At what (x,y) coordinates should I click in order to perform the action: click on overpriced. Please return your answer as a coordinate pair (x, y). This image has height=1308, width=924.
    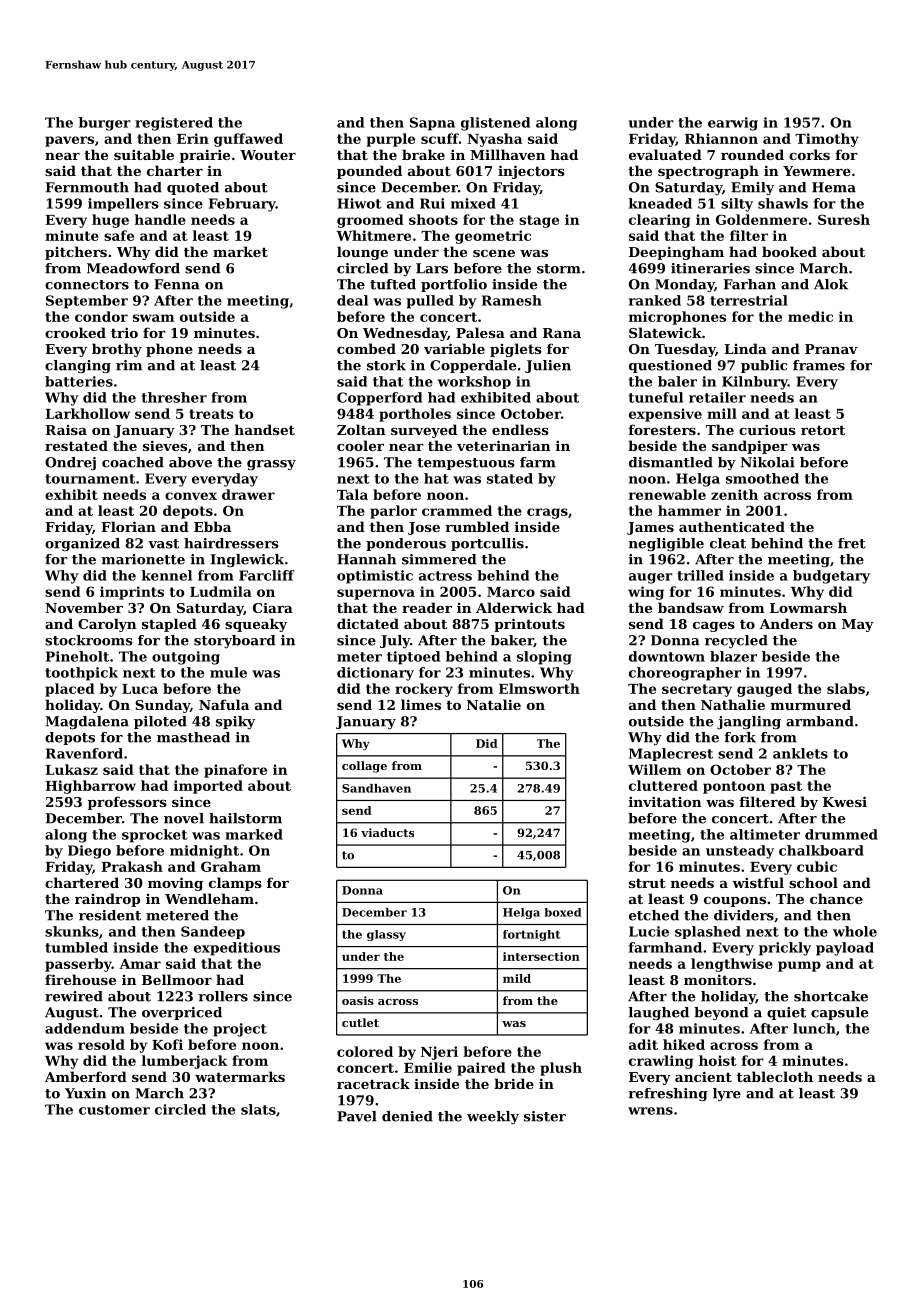
    Looking at the image, I should click on (182, 1013).
